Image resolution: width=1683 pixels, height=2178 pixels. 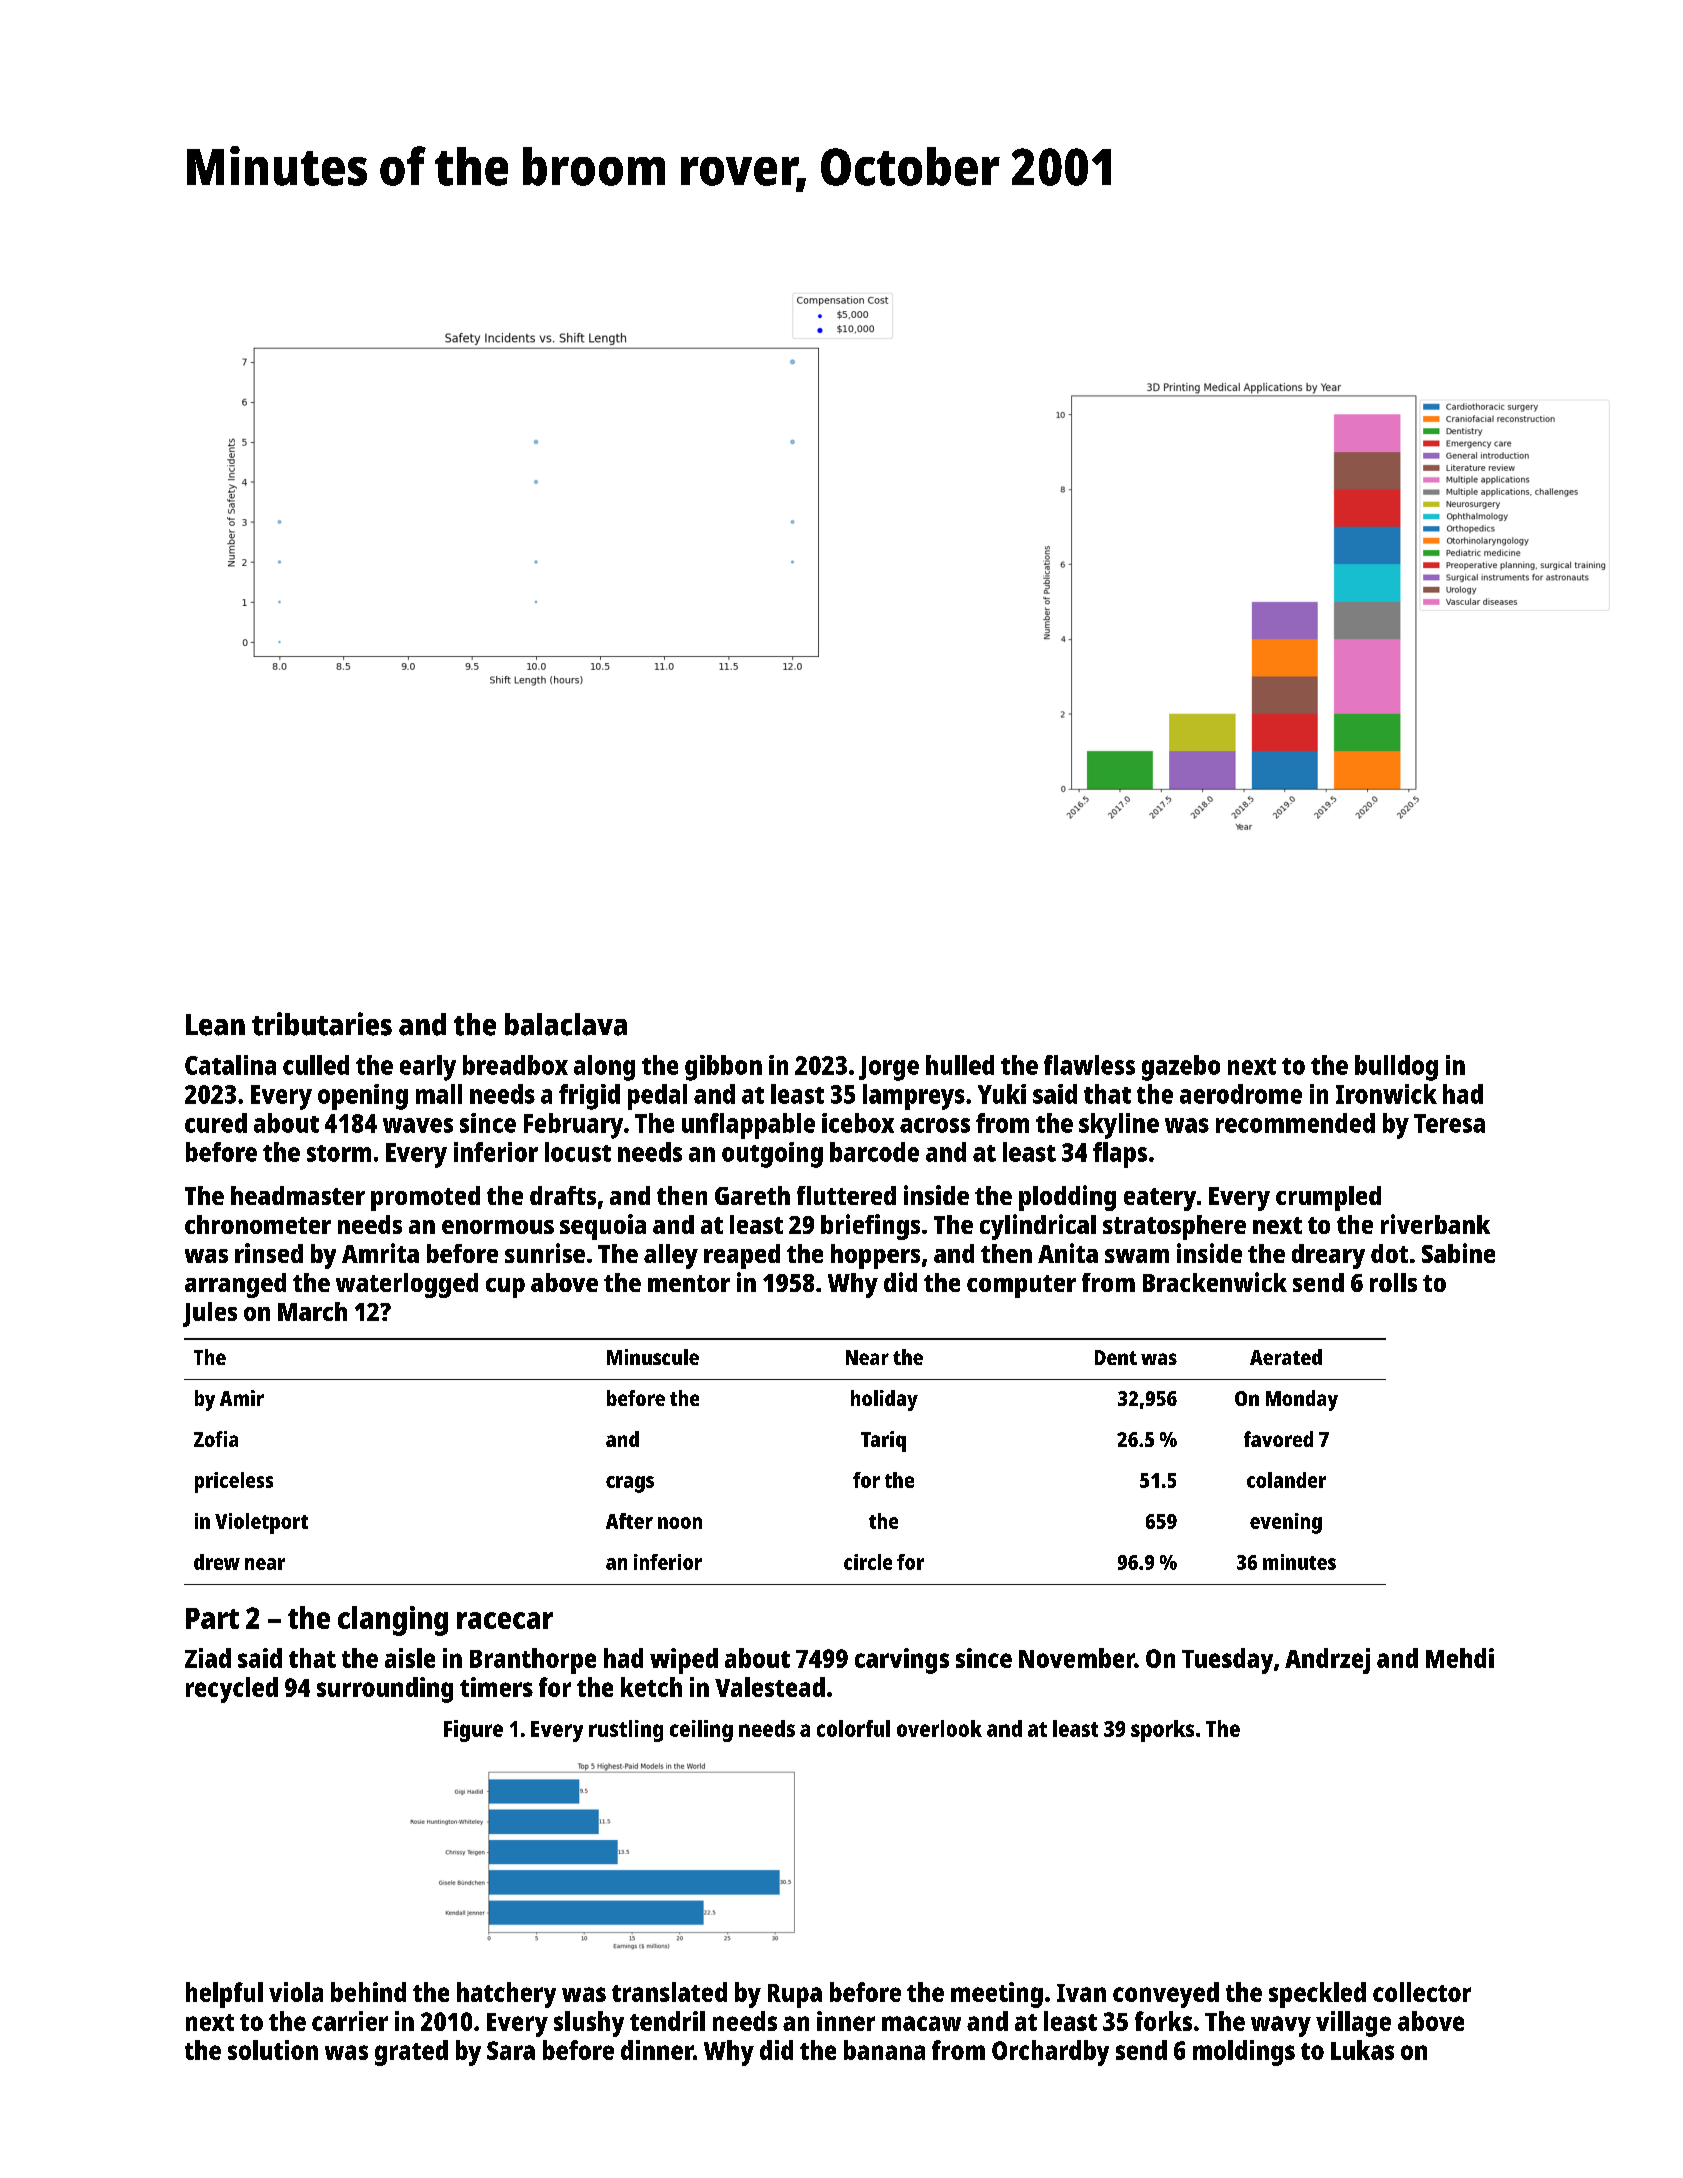 What do you see at coordinates (232, 1690) in the screenshot?
I see `recycled` at bounding box center [232, 1690].
